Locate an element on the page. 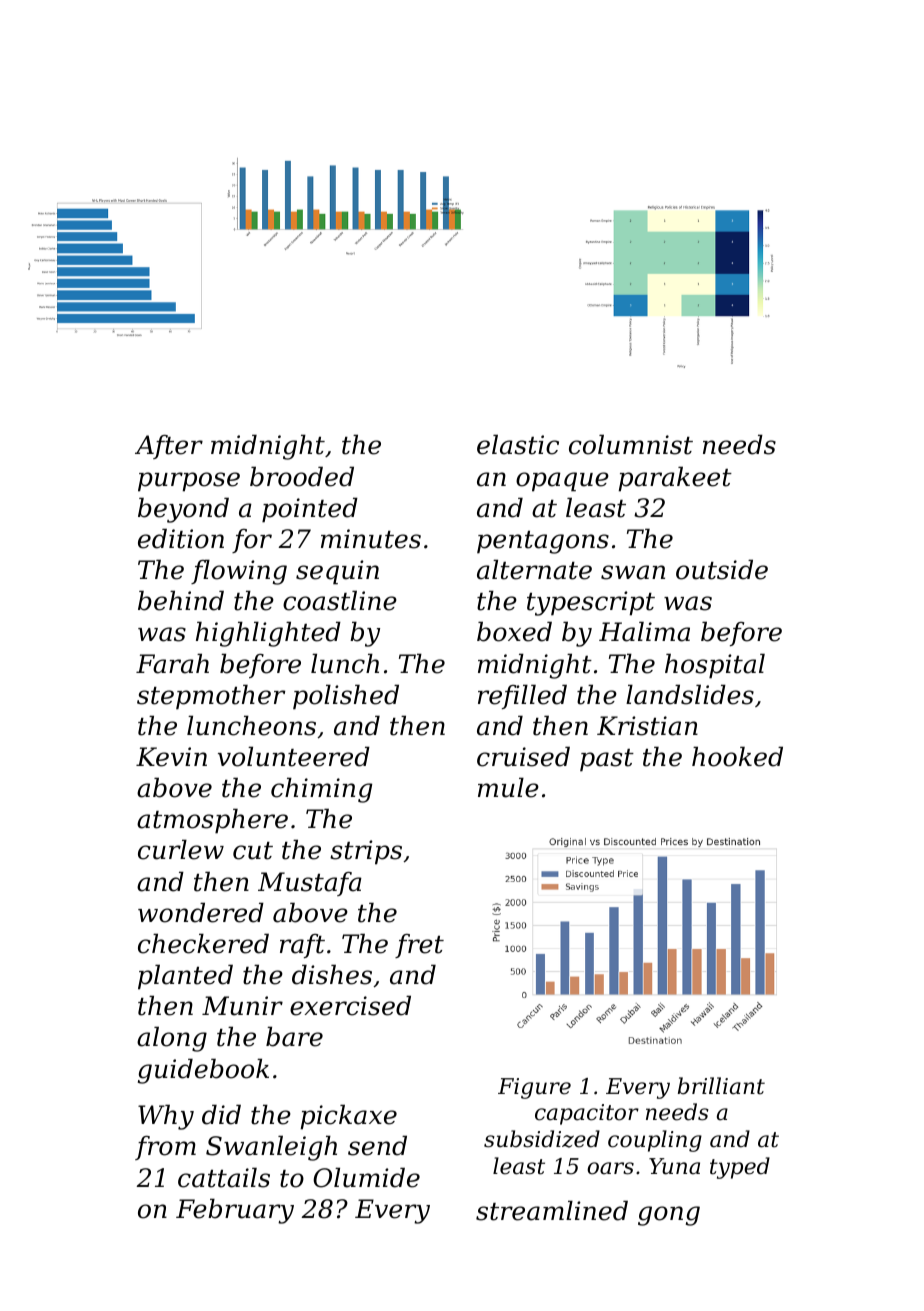  brilliant is located at coordinates (721, 1086).
